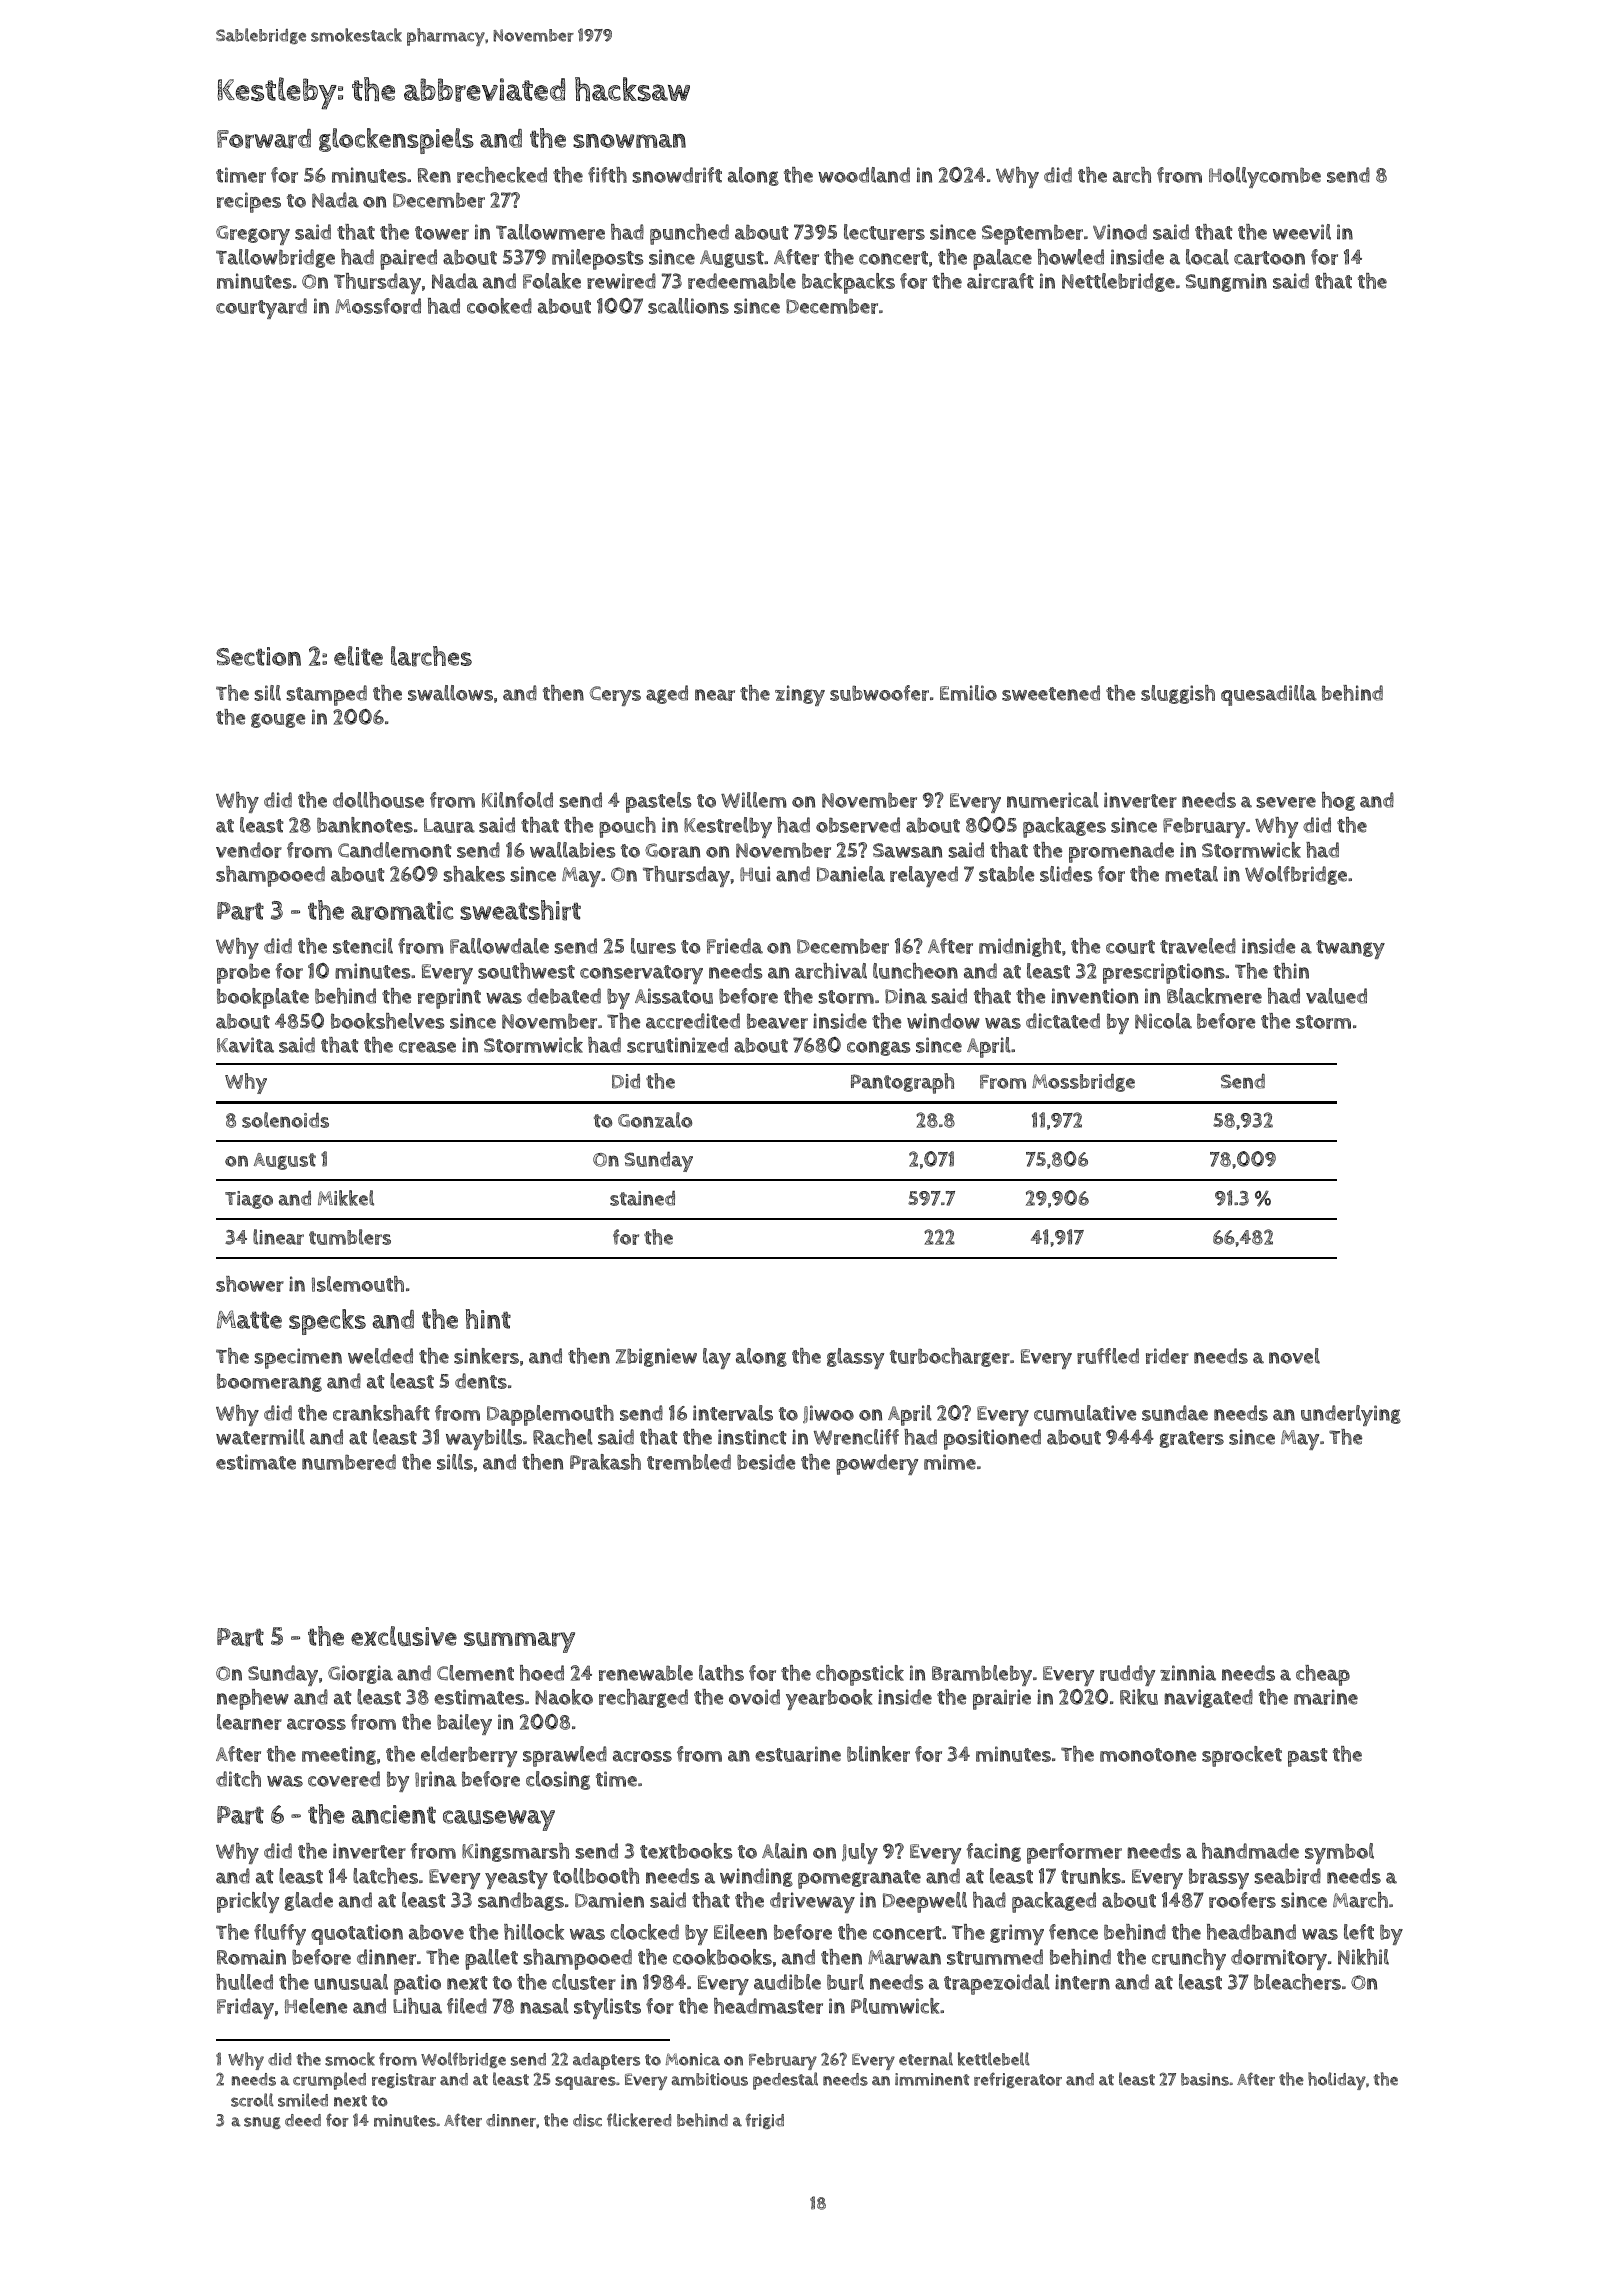 This screenshot has height=2292, width=1620. I want to click on sluggish, so click(1178, 694).
